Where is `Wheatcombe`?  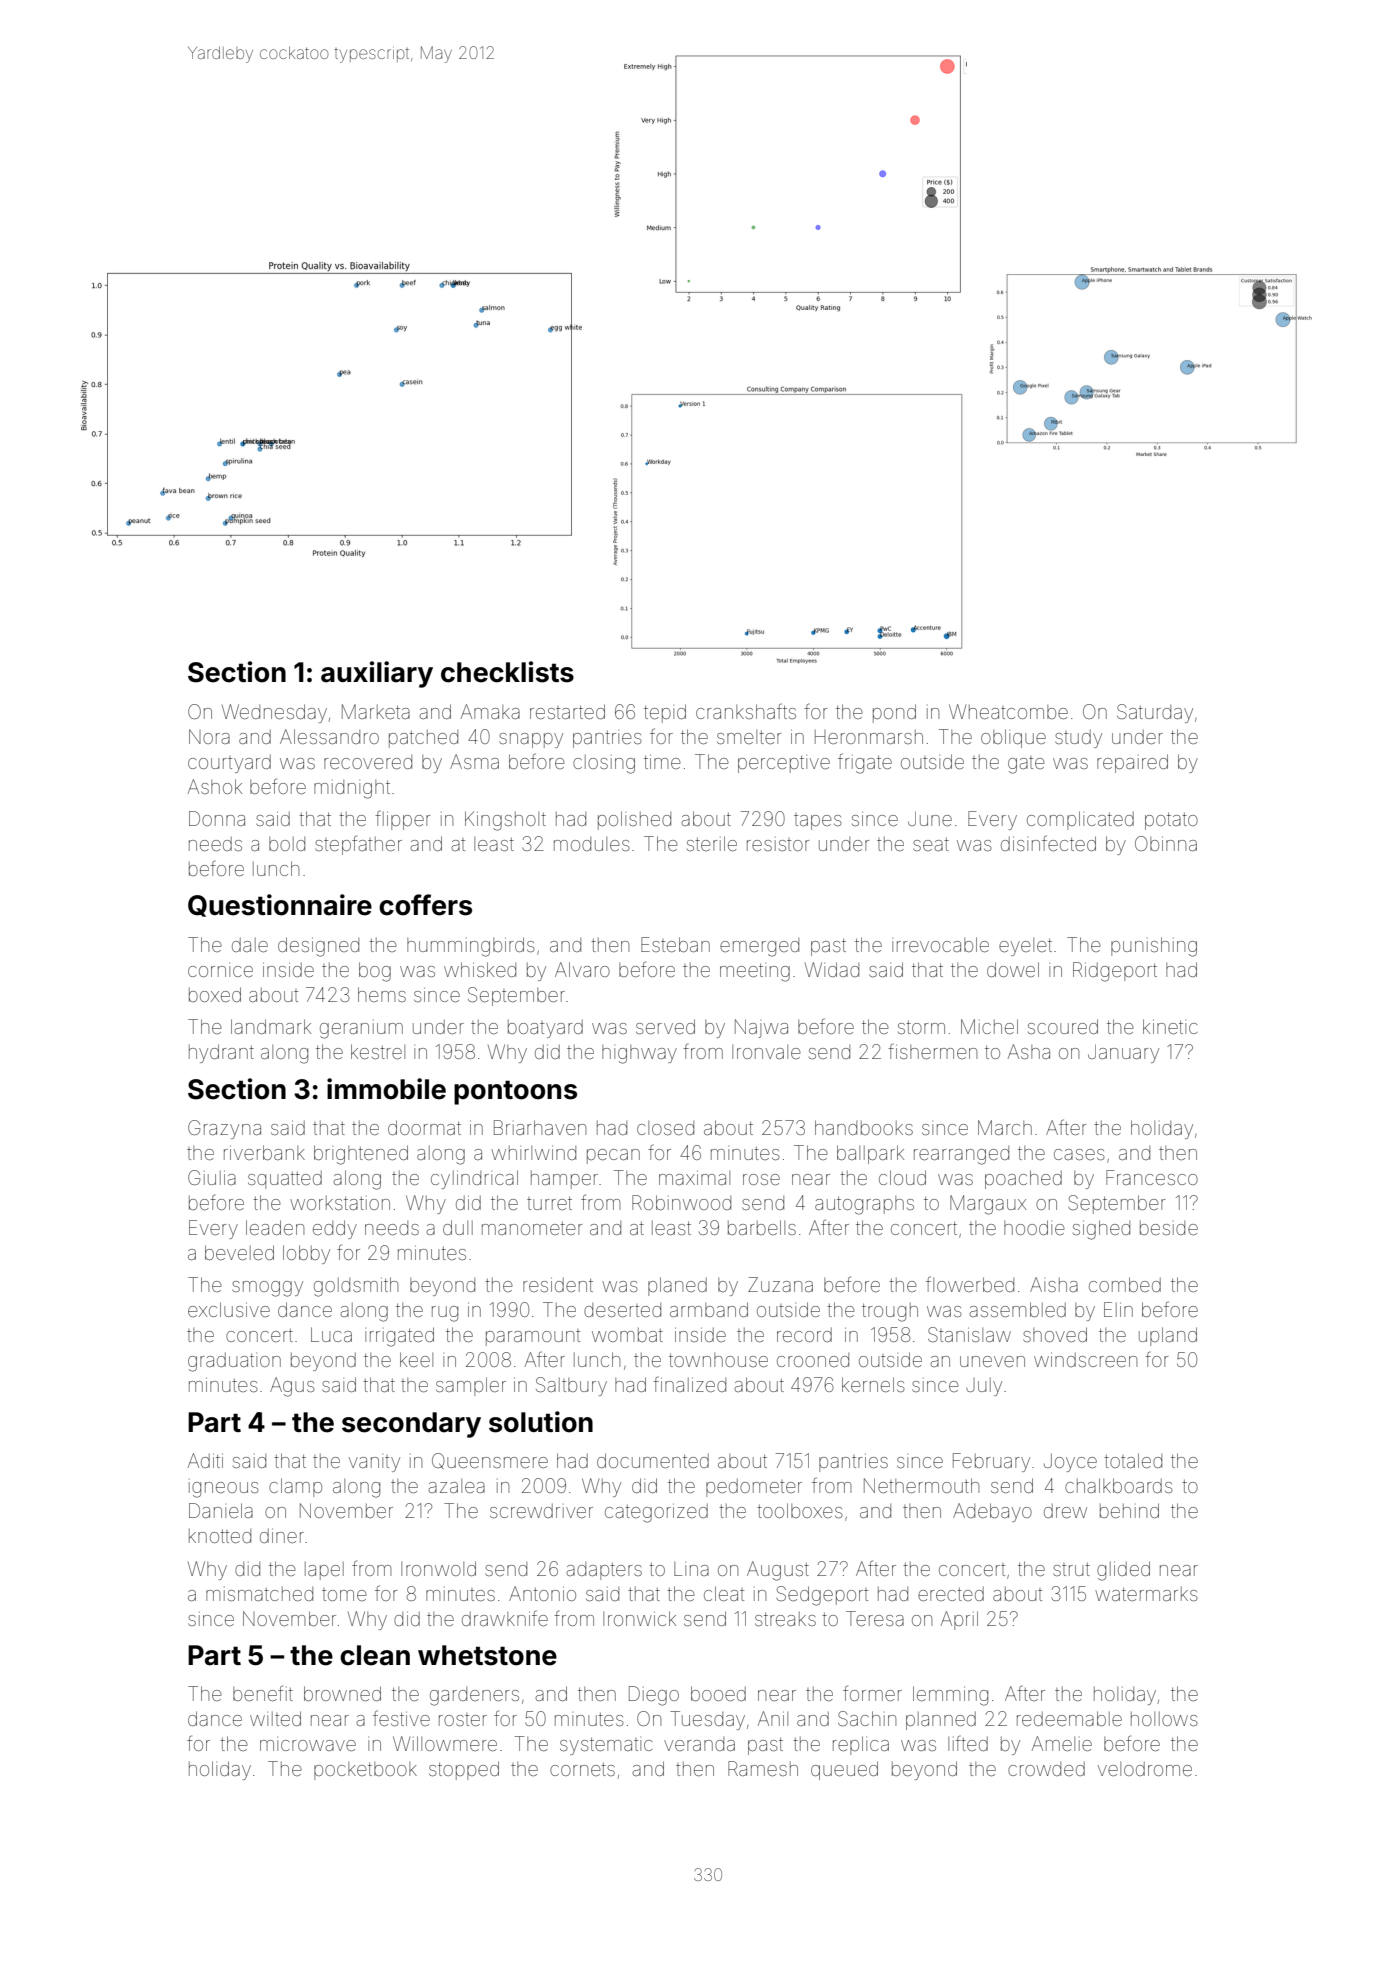 Wheatcombe is located at coordinates (1008, 711).
